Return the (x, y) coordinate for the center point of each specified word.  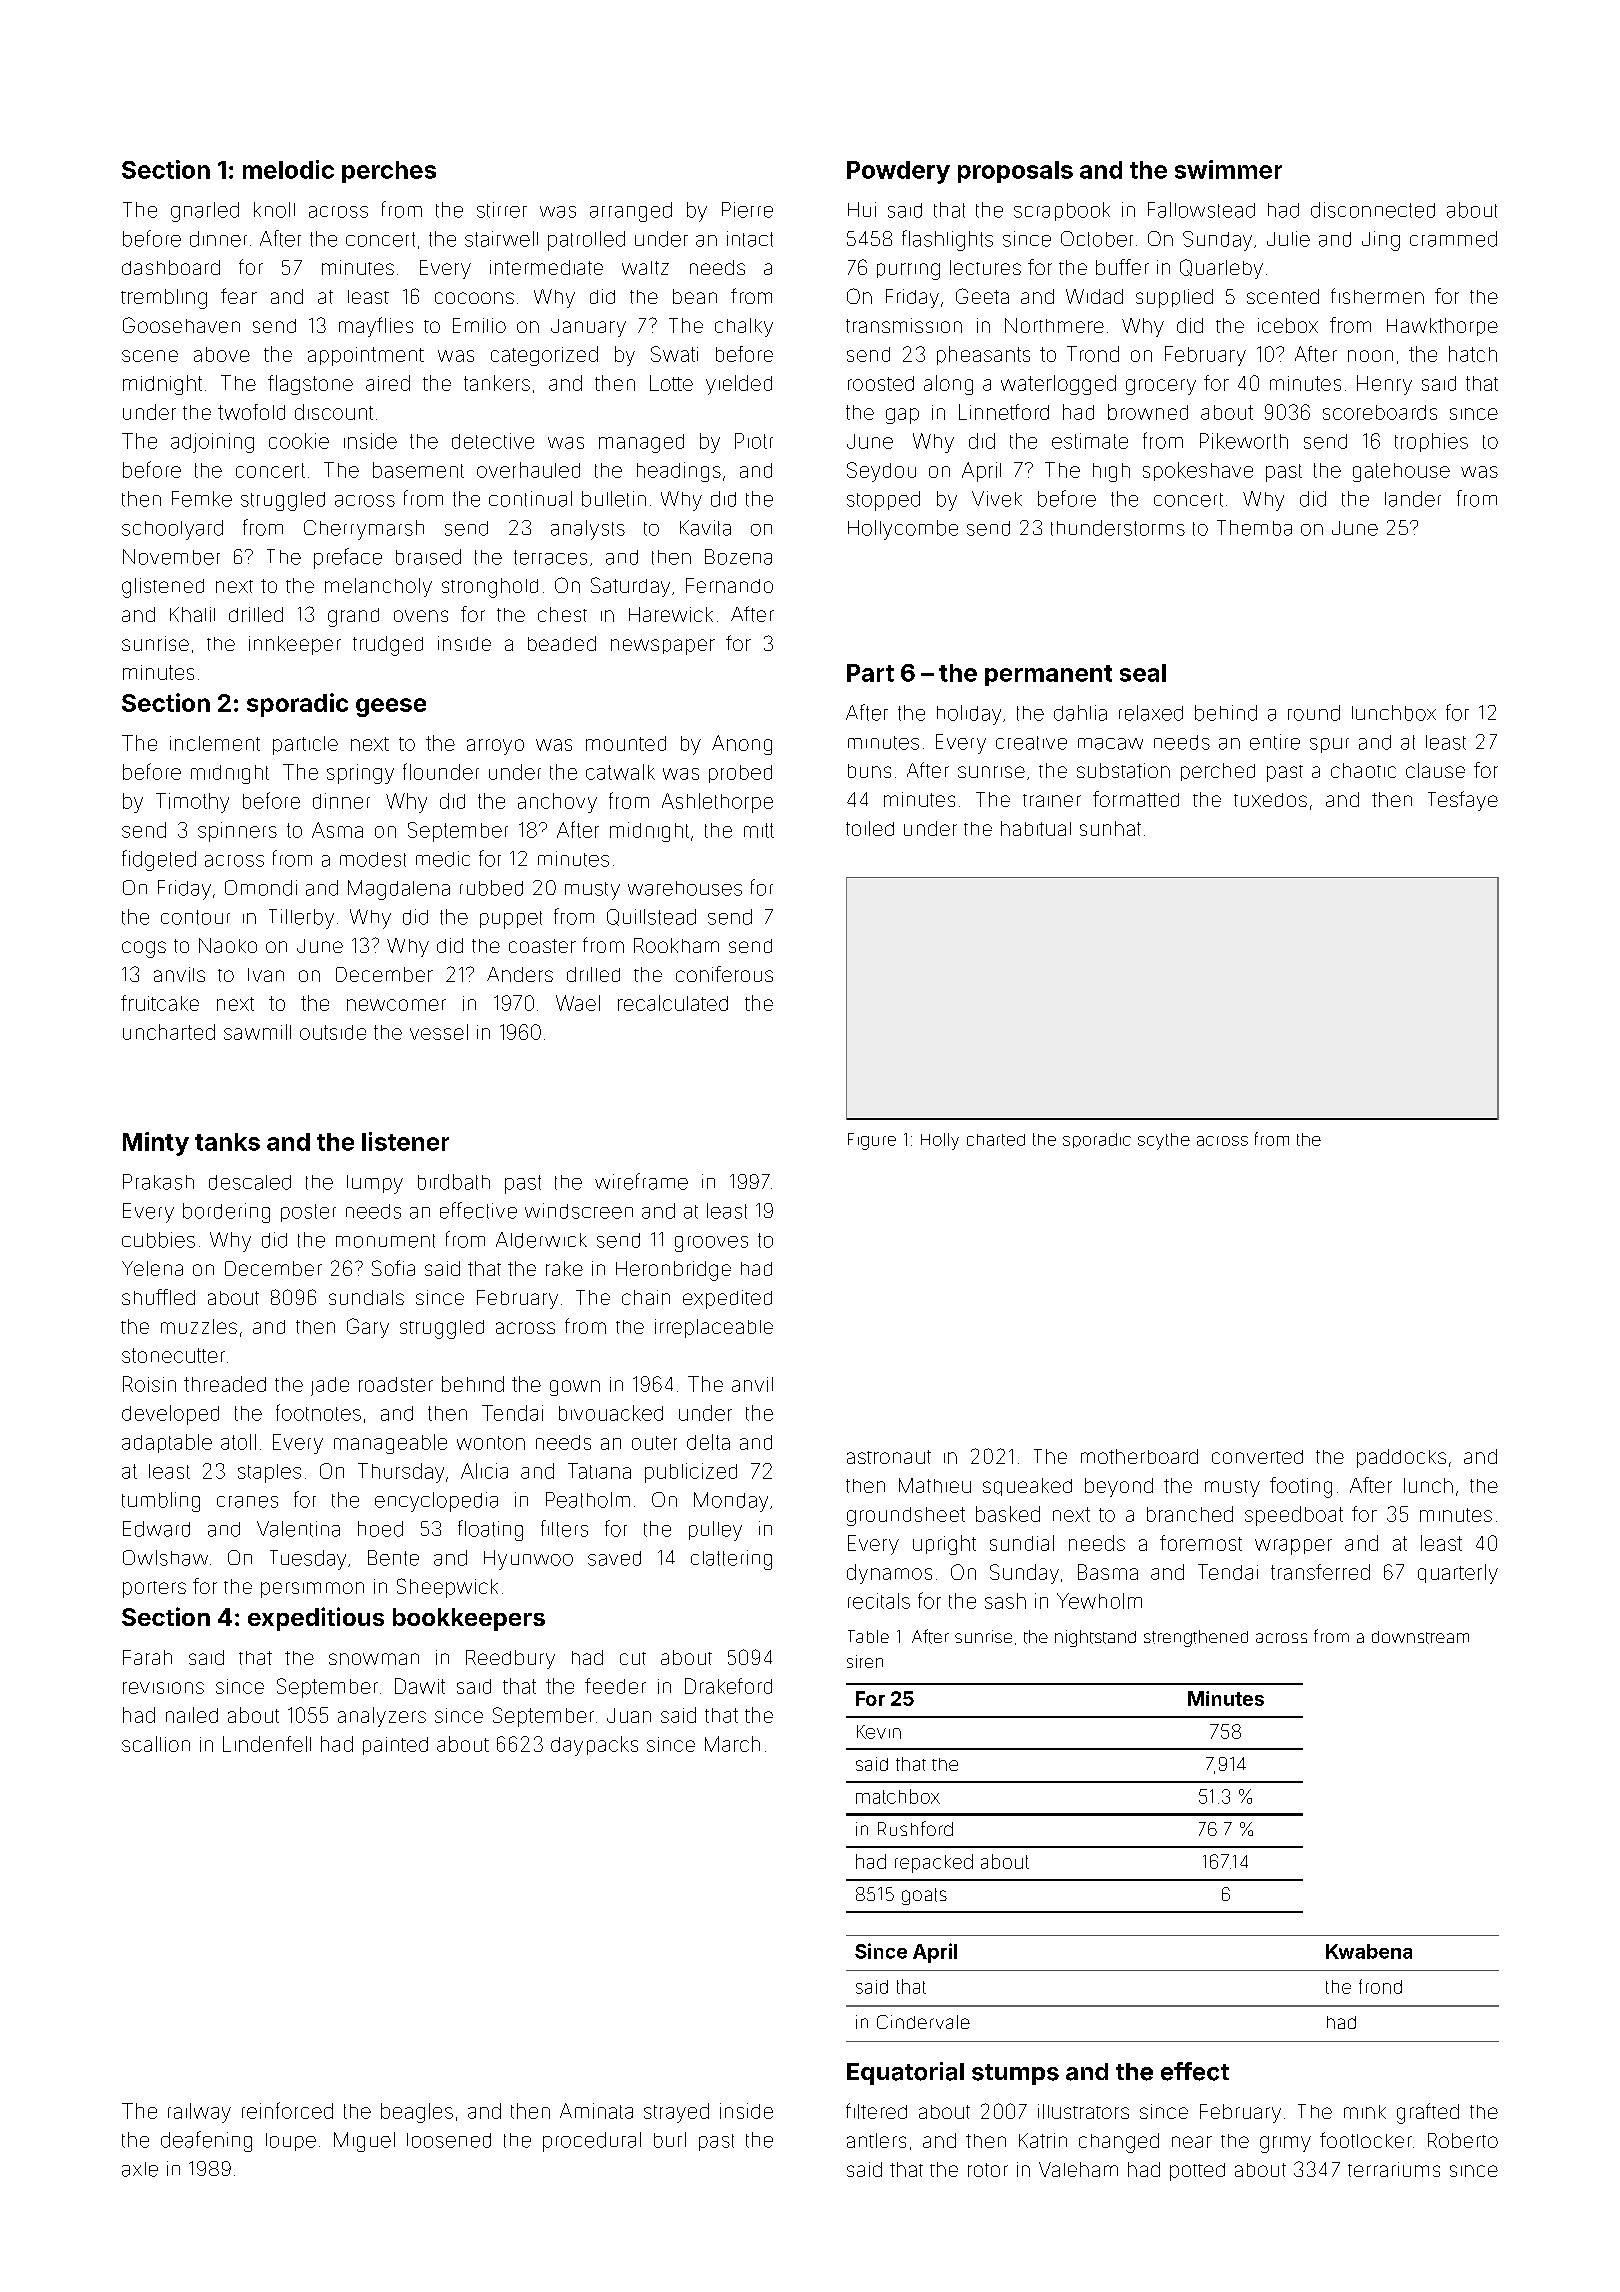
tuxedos (1270, 800)
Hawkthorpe (1442, 327)
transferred (1320, 1572)
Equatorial (905, 2073)
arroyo (495, 747)
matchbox (898, 1796)
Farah (147, 1657)
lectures (985, 267)
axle (140, 2169)
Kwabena (1369, 1951)
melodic (288, 169)
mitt (759, 830)
